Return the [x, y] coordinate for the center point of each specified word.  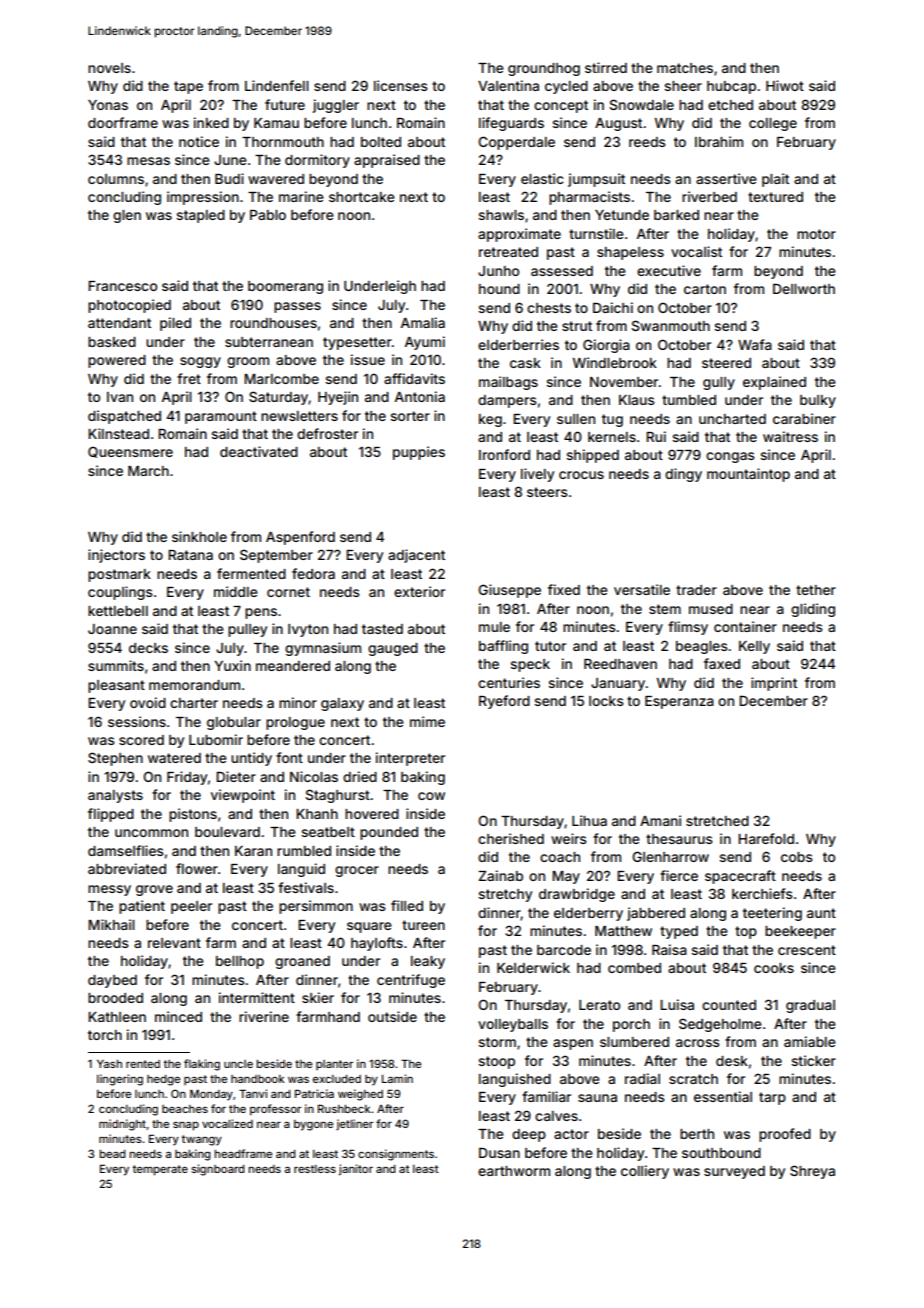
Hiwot [785, 85]
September [276, 556]
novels [109, 68]
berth [697, 1134]
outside [392, 1016]
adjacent [416, 556]
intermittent [257, 997]
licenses [401, 85]
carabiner [804, 418]
